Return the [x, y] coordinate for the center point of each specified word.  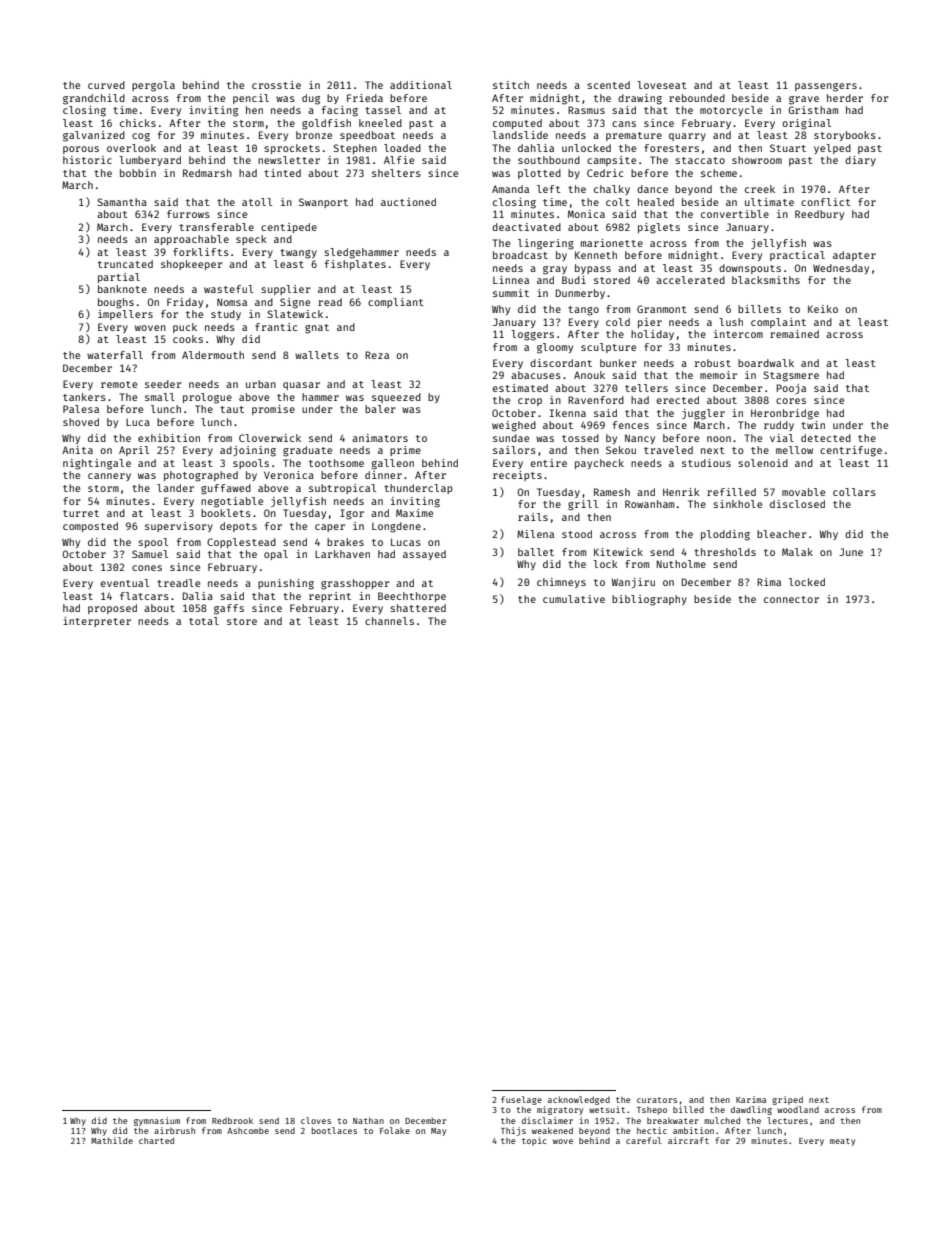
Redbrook [232, 1120]
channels [389, 621]
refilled [731, 492]
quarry [687, 137]
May [438, 1132]
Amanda [510, 189]
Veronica [289, 475]
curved [106, 85]
